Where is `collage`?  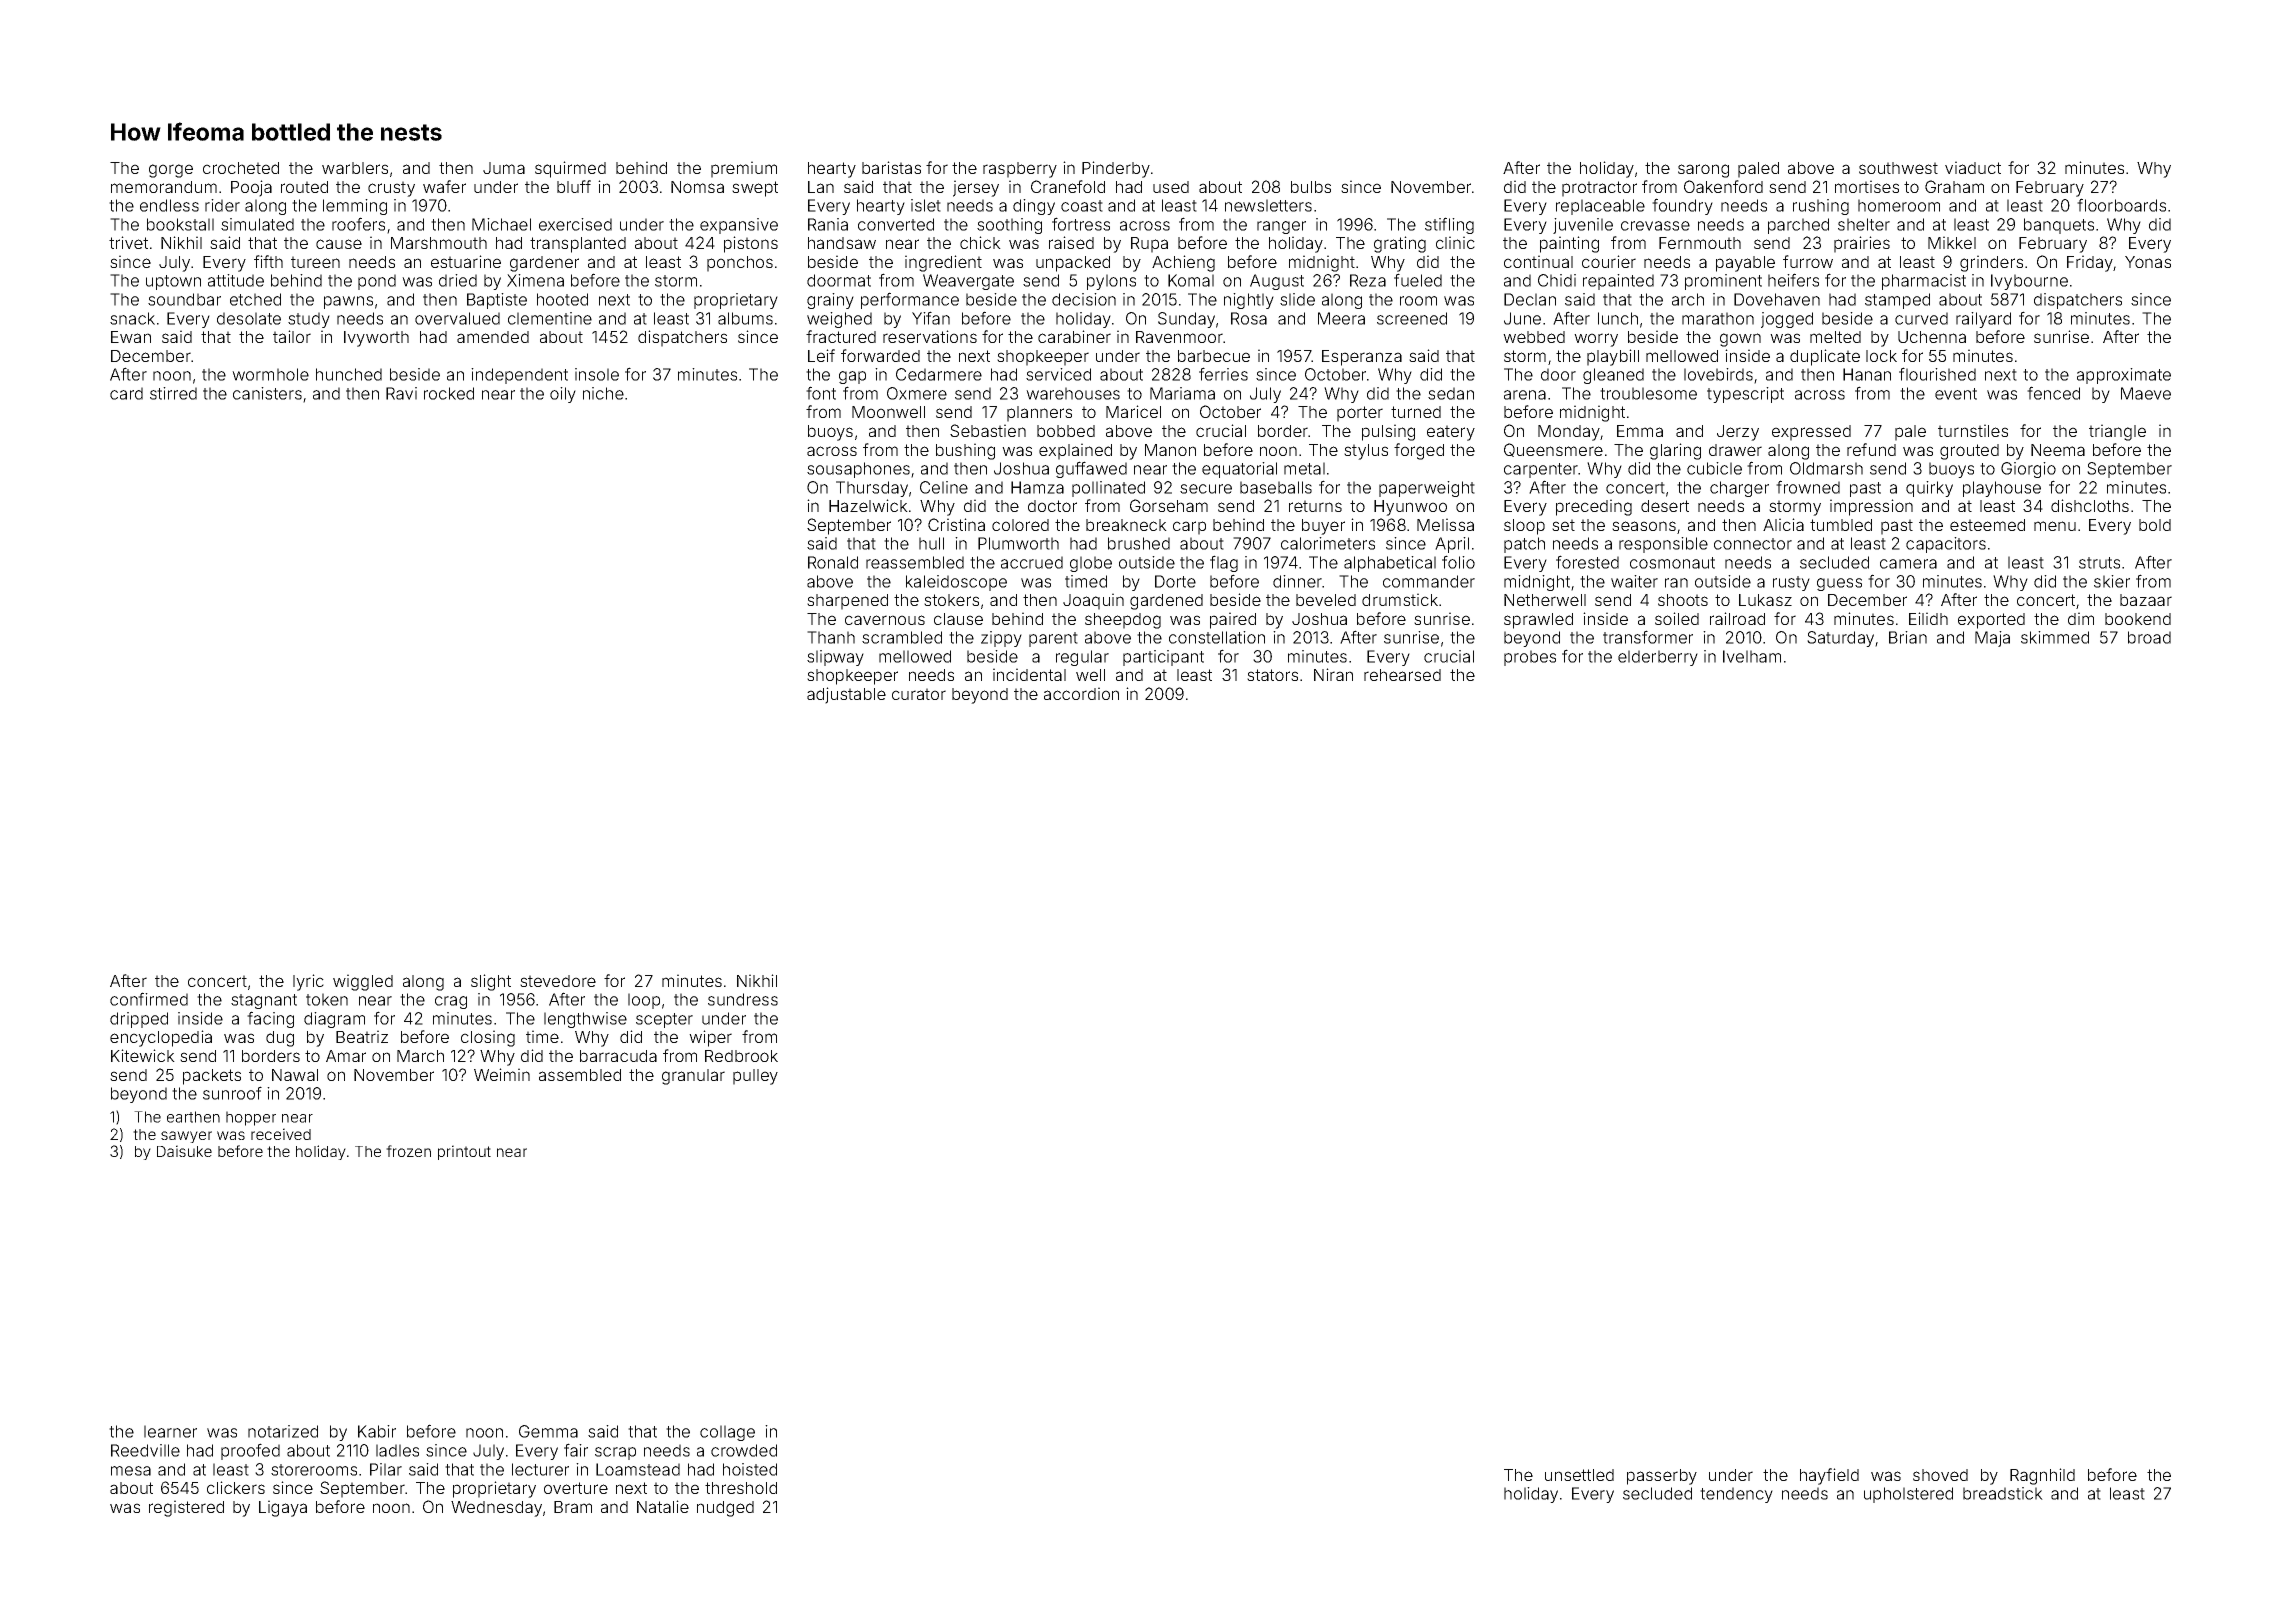
collage is located at coordinates (727, 1433).
